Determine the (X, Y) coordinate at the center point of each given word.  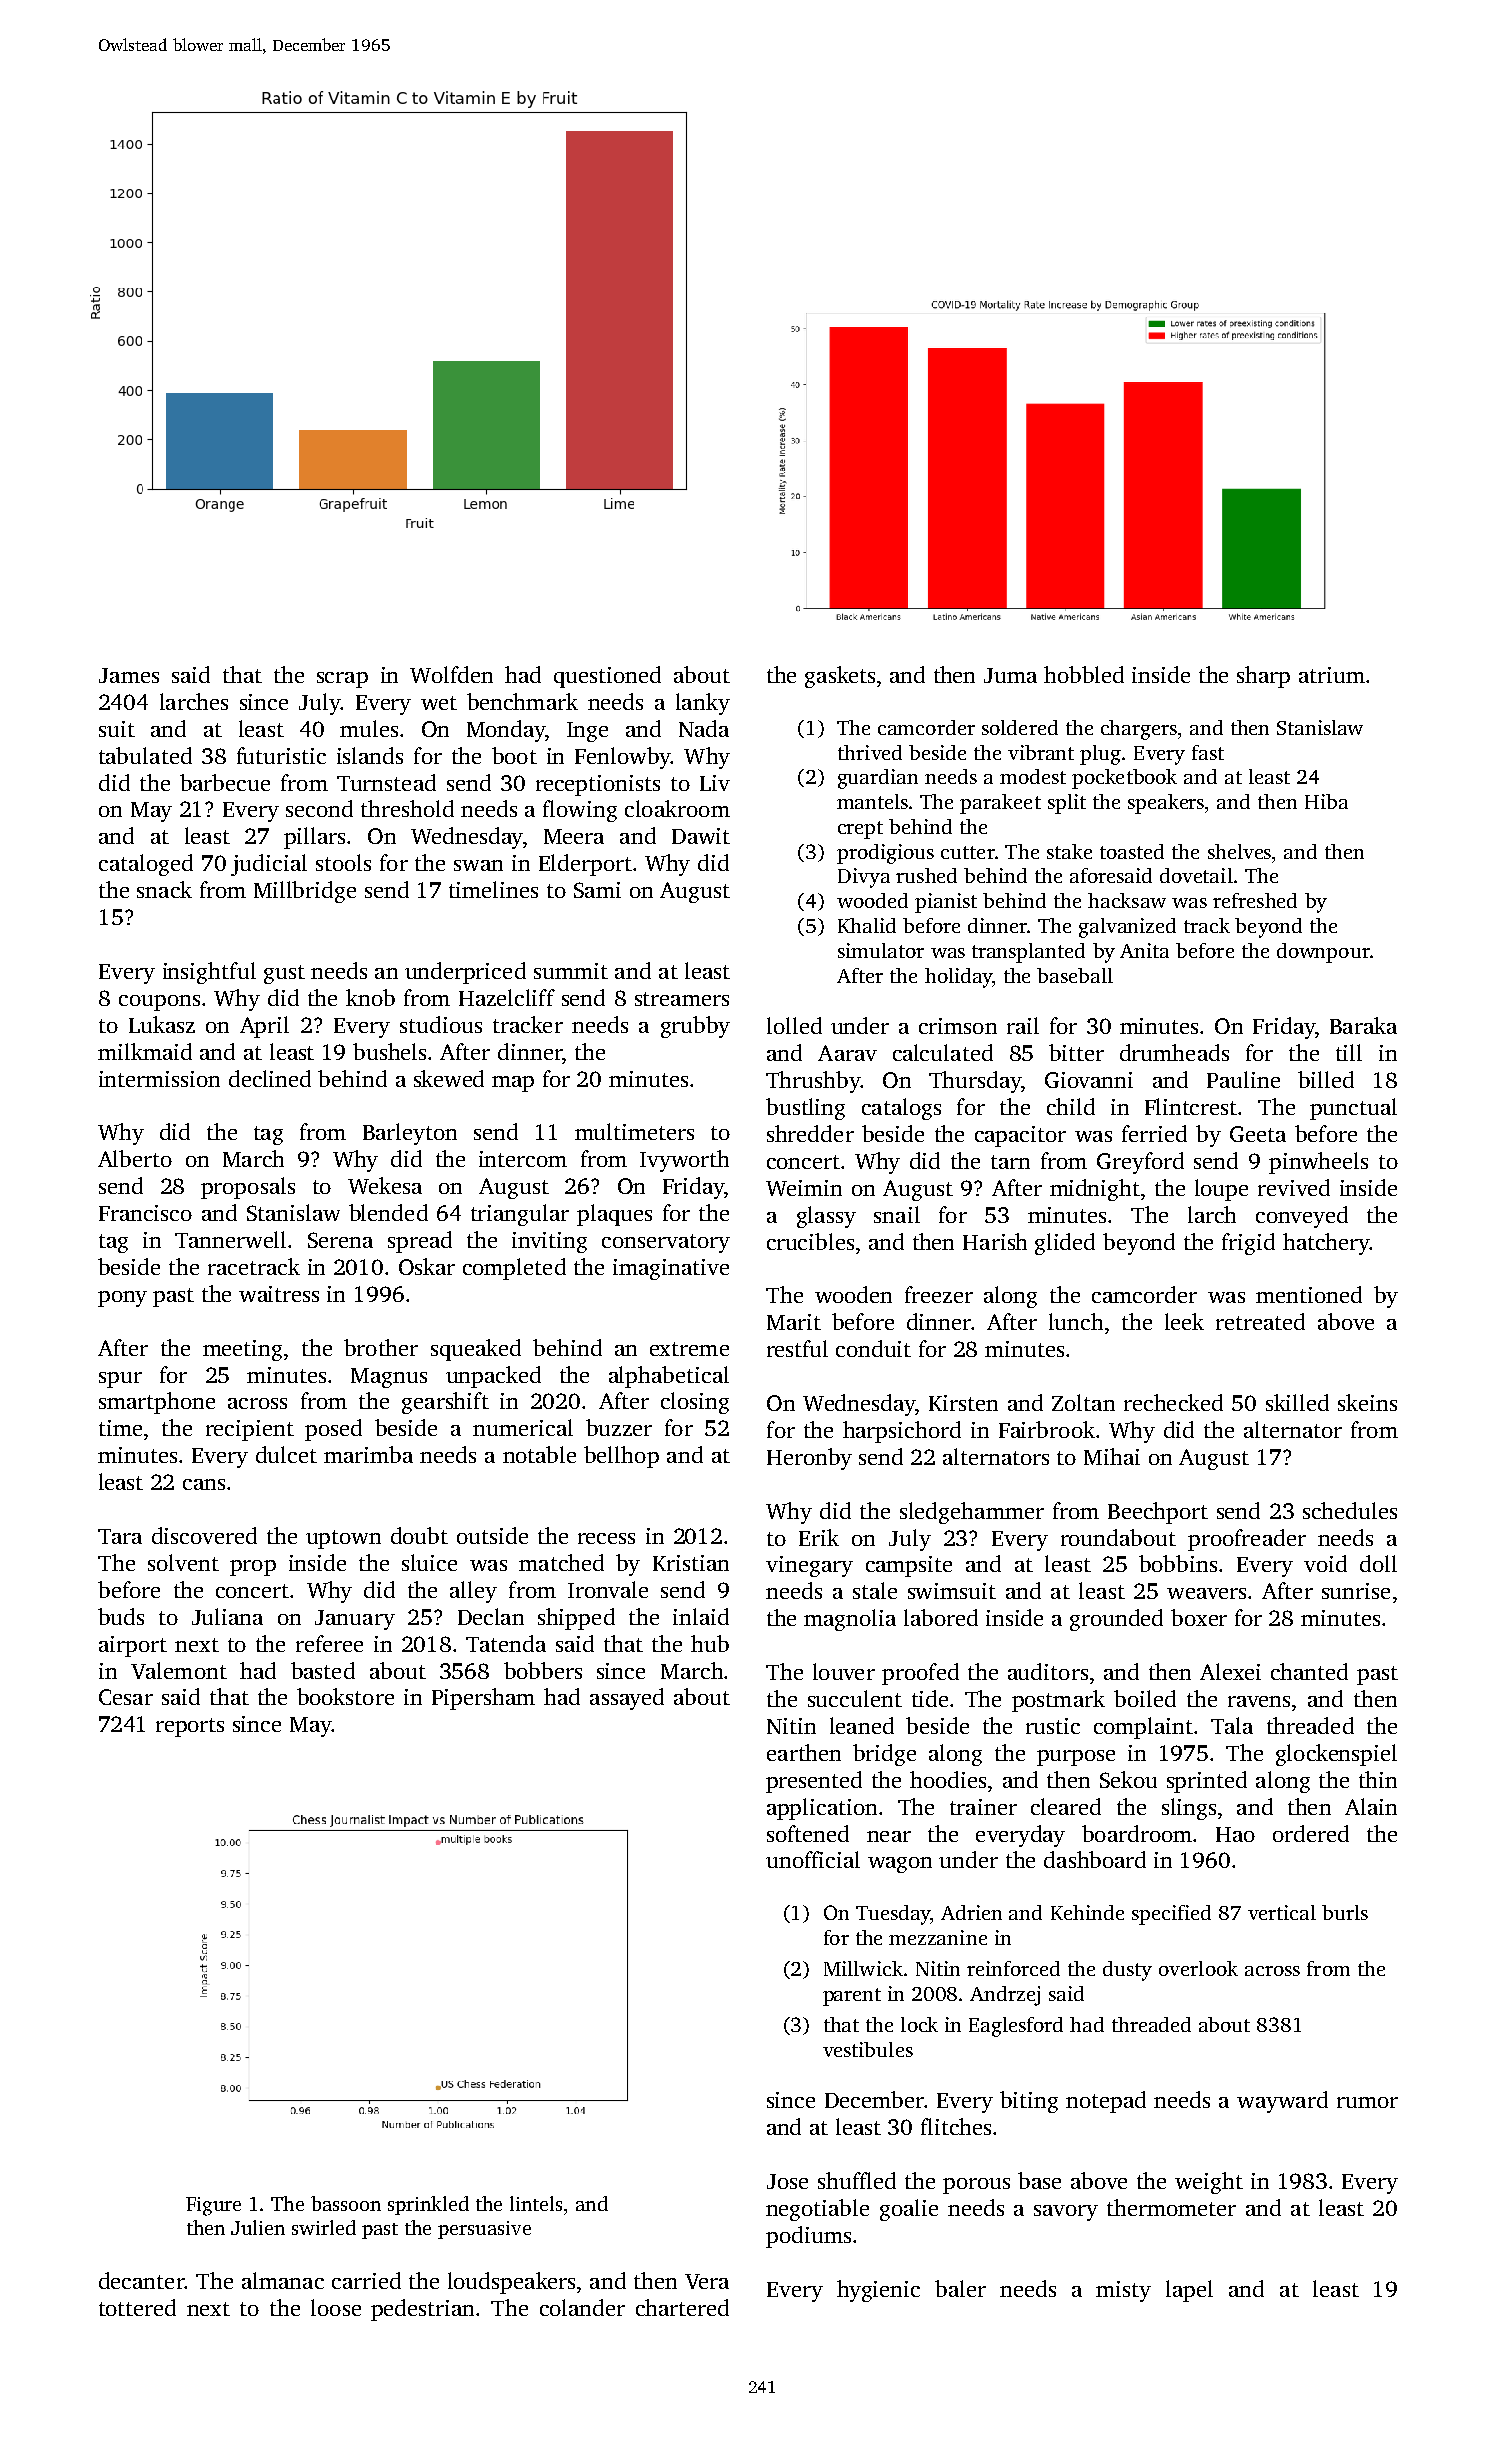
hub (710, 1643)
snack (164, 889)
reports (190, 1727)
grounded (1116, 1620)
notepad (1106, 2102)
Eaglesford (1016, 2027)
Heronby (809, 1459)
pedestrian (422, 2310)
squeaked (476, 1350)
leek (1184, 1321)
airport (133, 1646)
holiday (958, 978)
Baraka (1363, 1025)
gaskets (840, 677)
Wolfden (451, 674)
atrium (1332, 675)
